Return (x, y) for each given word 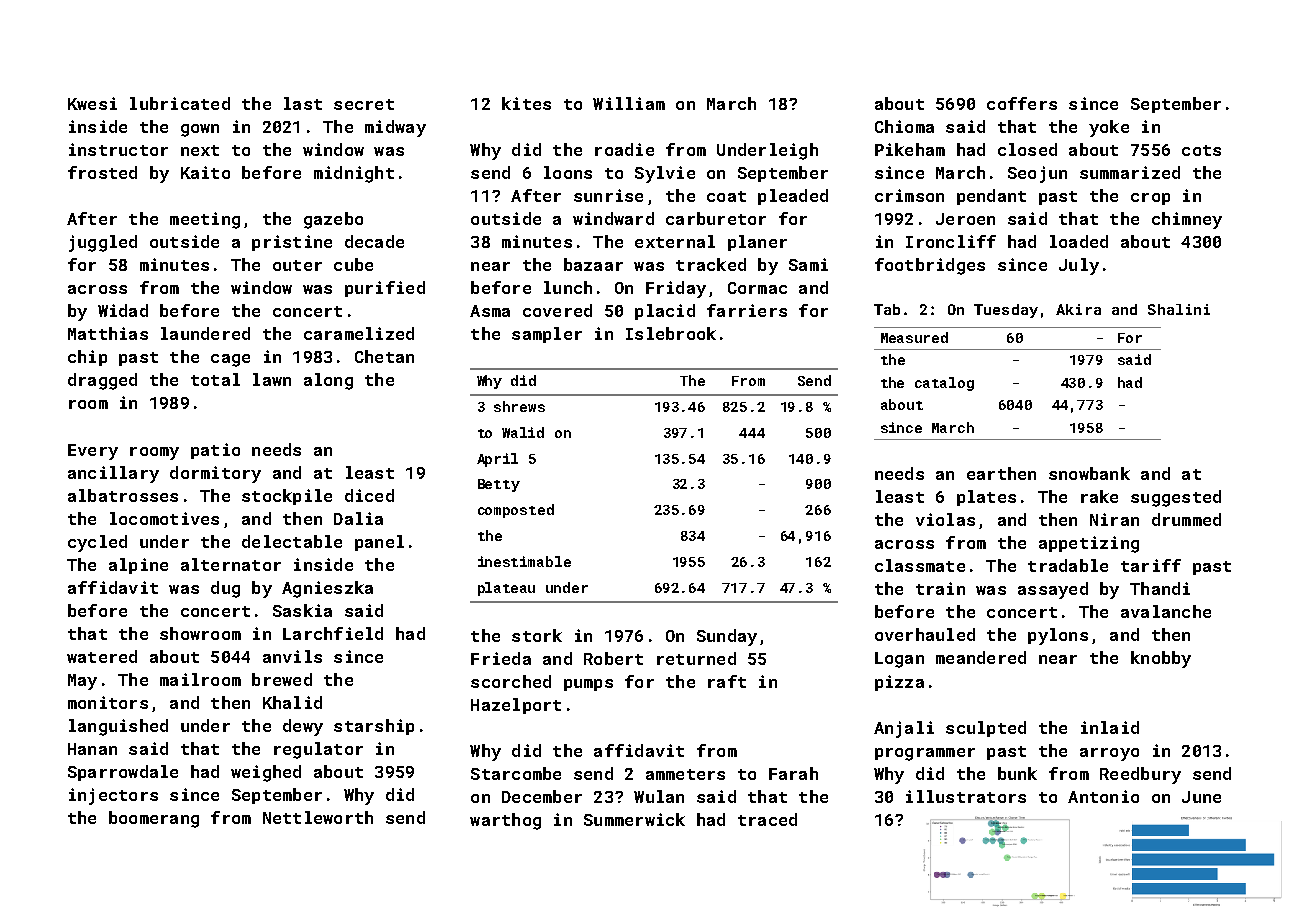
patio (215, 451)
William (629, 103)
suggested (1176, 498)
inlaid (1110, 727)
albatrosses (123, 495)
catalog (944, 384)
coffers (1022, 103)
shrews (519, 406)
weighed (266, 773)
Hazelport (516, 706)
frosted (102, 172)
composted (516, 511)
